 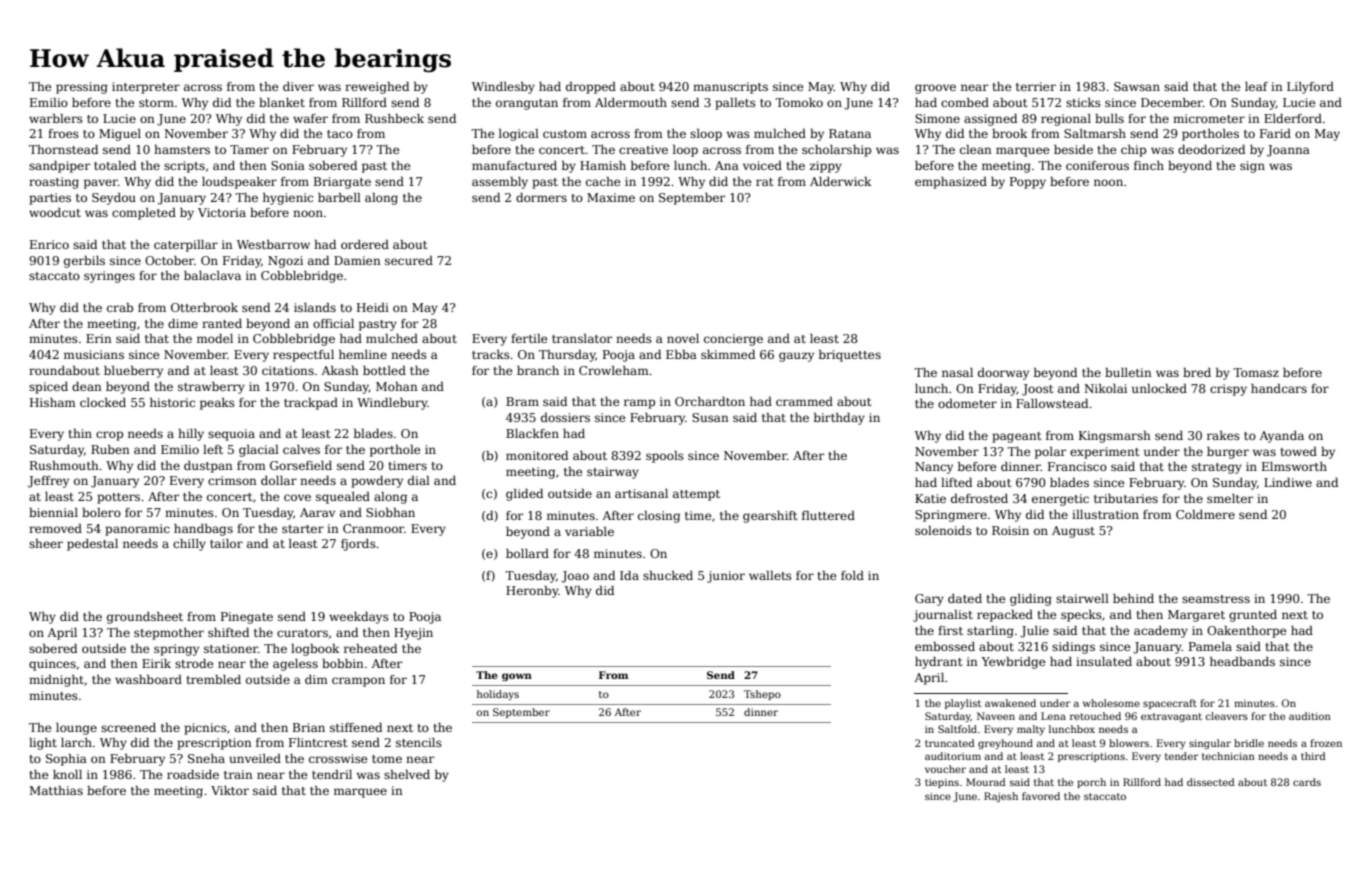 What do you see at coordinates (1205, 514) in the document?
I see `Coldmere` at bounding box center [1205, 514].
